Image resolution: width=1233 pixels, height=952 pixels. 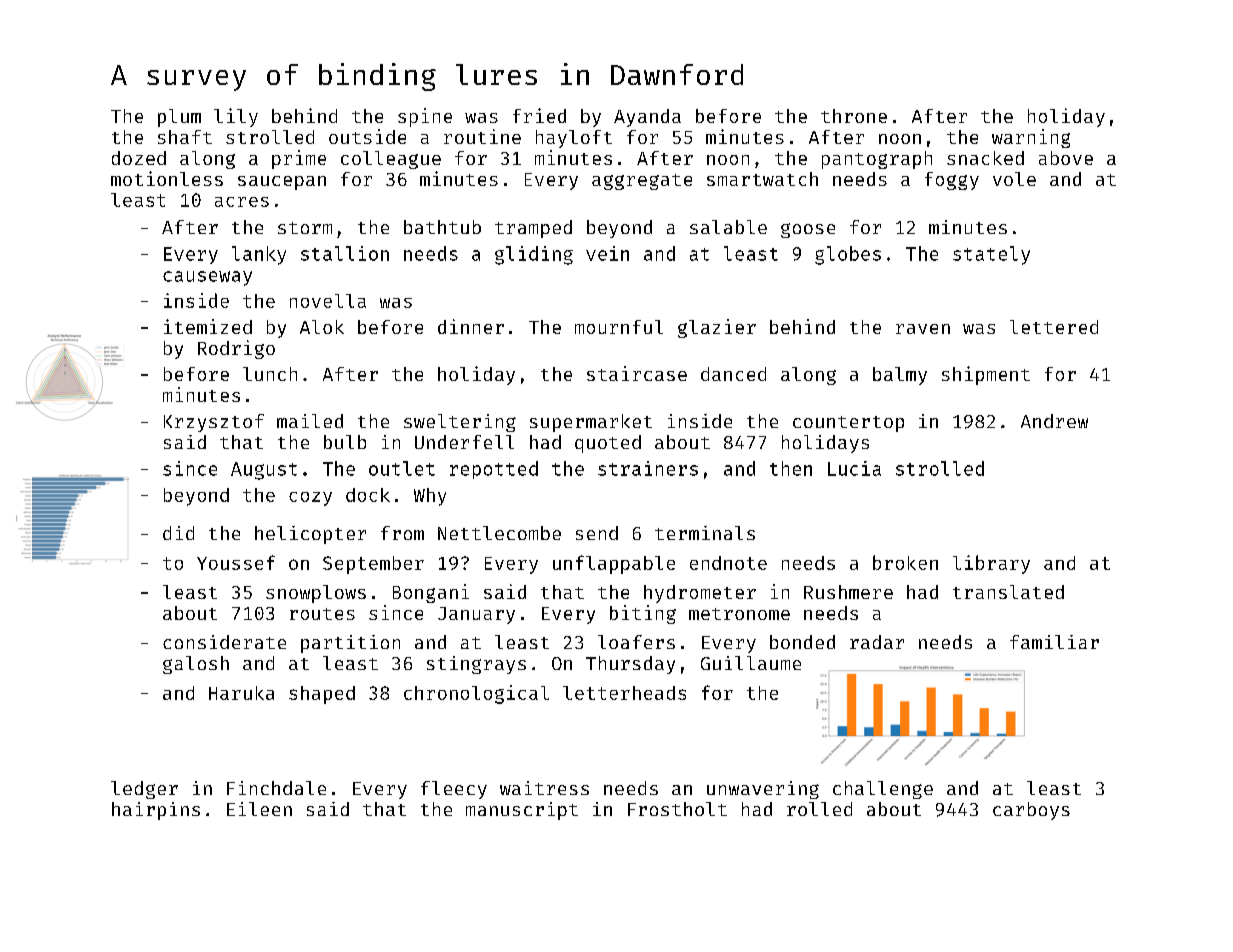 What do you see at coordinates (236, 117) in the screenshot?
I see `lily` at bounding box center [236, 117].
